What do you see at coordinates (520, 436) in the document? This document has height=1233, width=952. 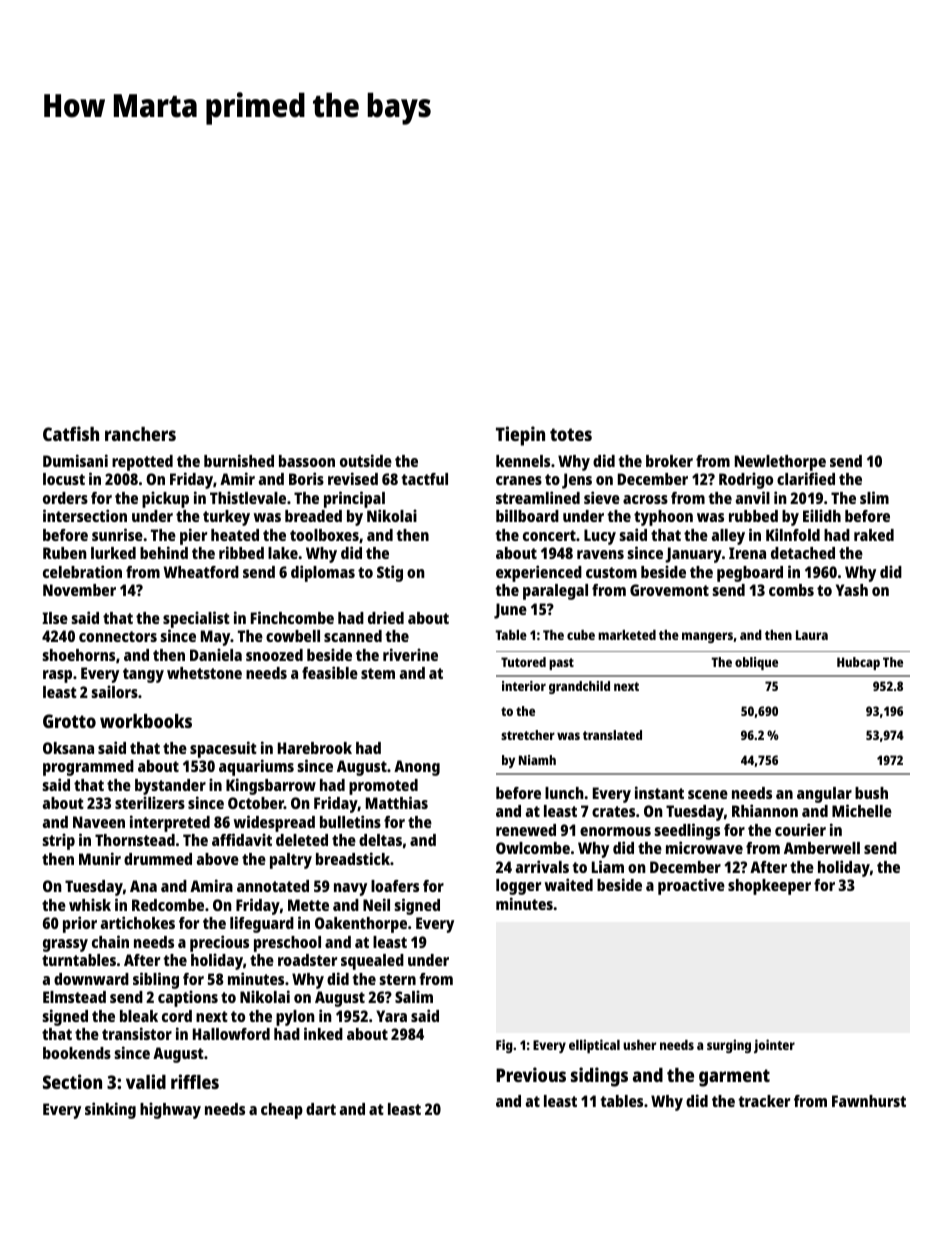 I see `Tiepin` at bounding box center [520, 436].
